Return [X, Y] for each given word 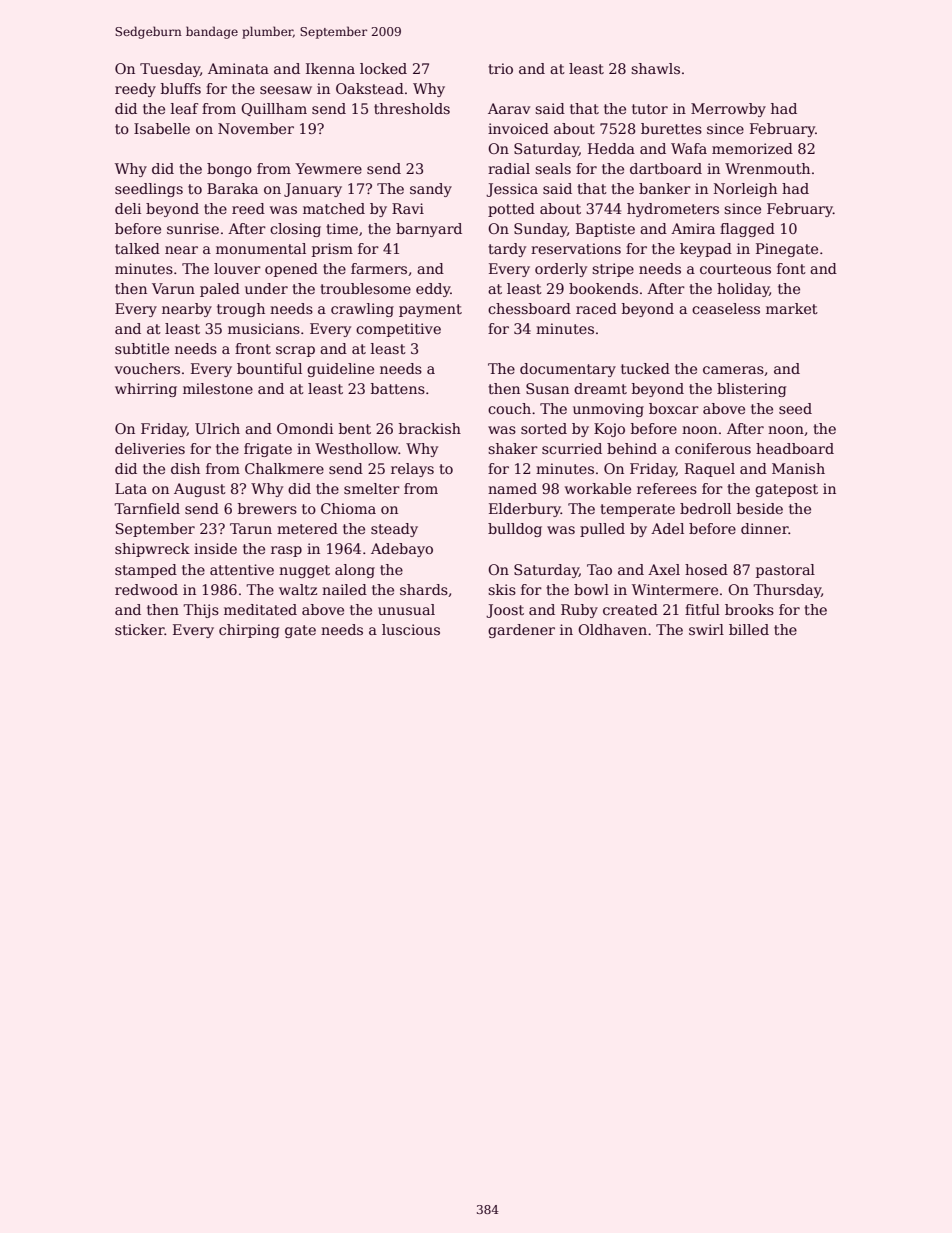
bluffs [181, 88]
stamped [146, 571]
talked [137, 248]
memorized [752, 148]
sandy [431, 190]
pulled [602, 530]
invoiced [518, 128]
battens [398, 388]
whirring [146, 390]
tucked [645, 368]
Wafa [689, 148]
